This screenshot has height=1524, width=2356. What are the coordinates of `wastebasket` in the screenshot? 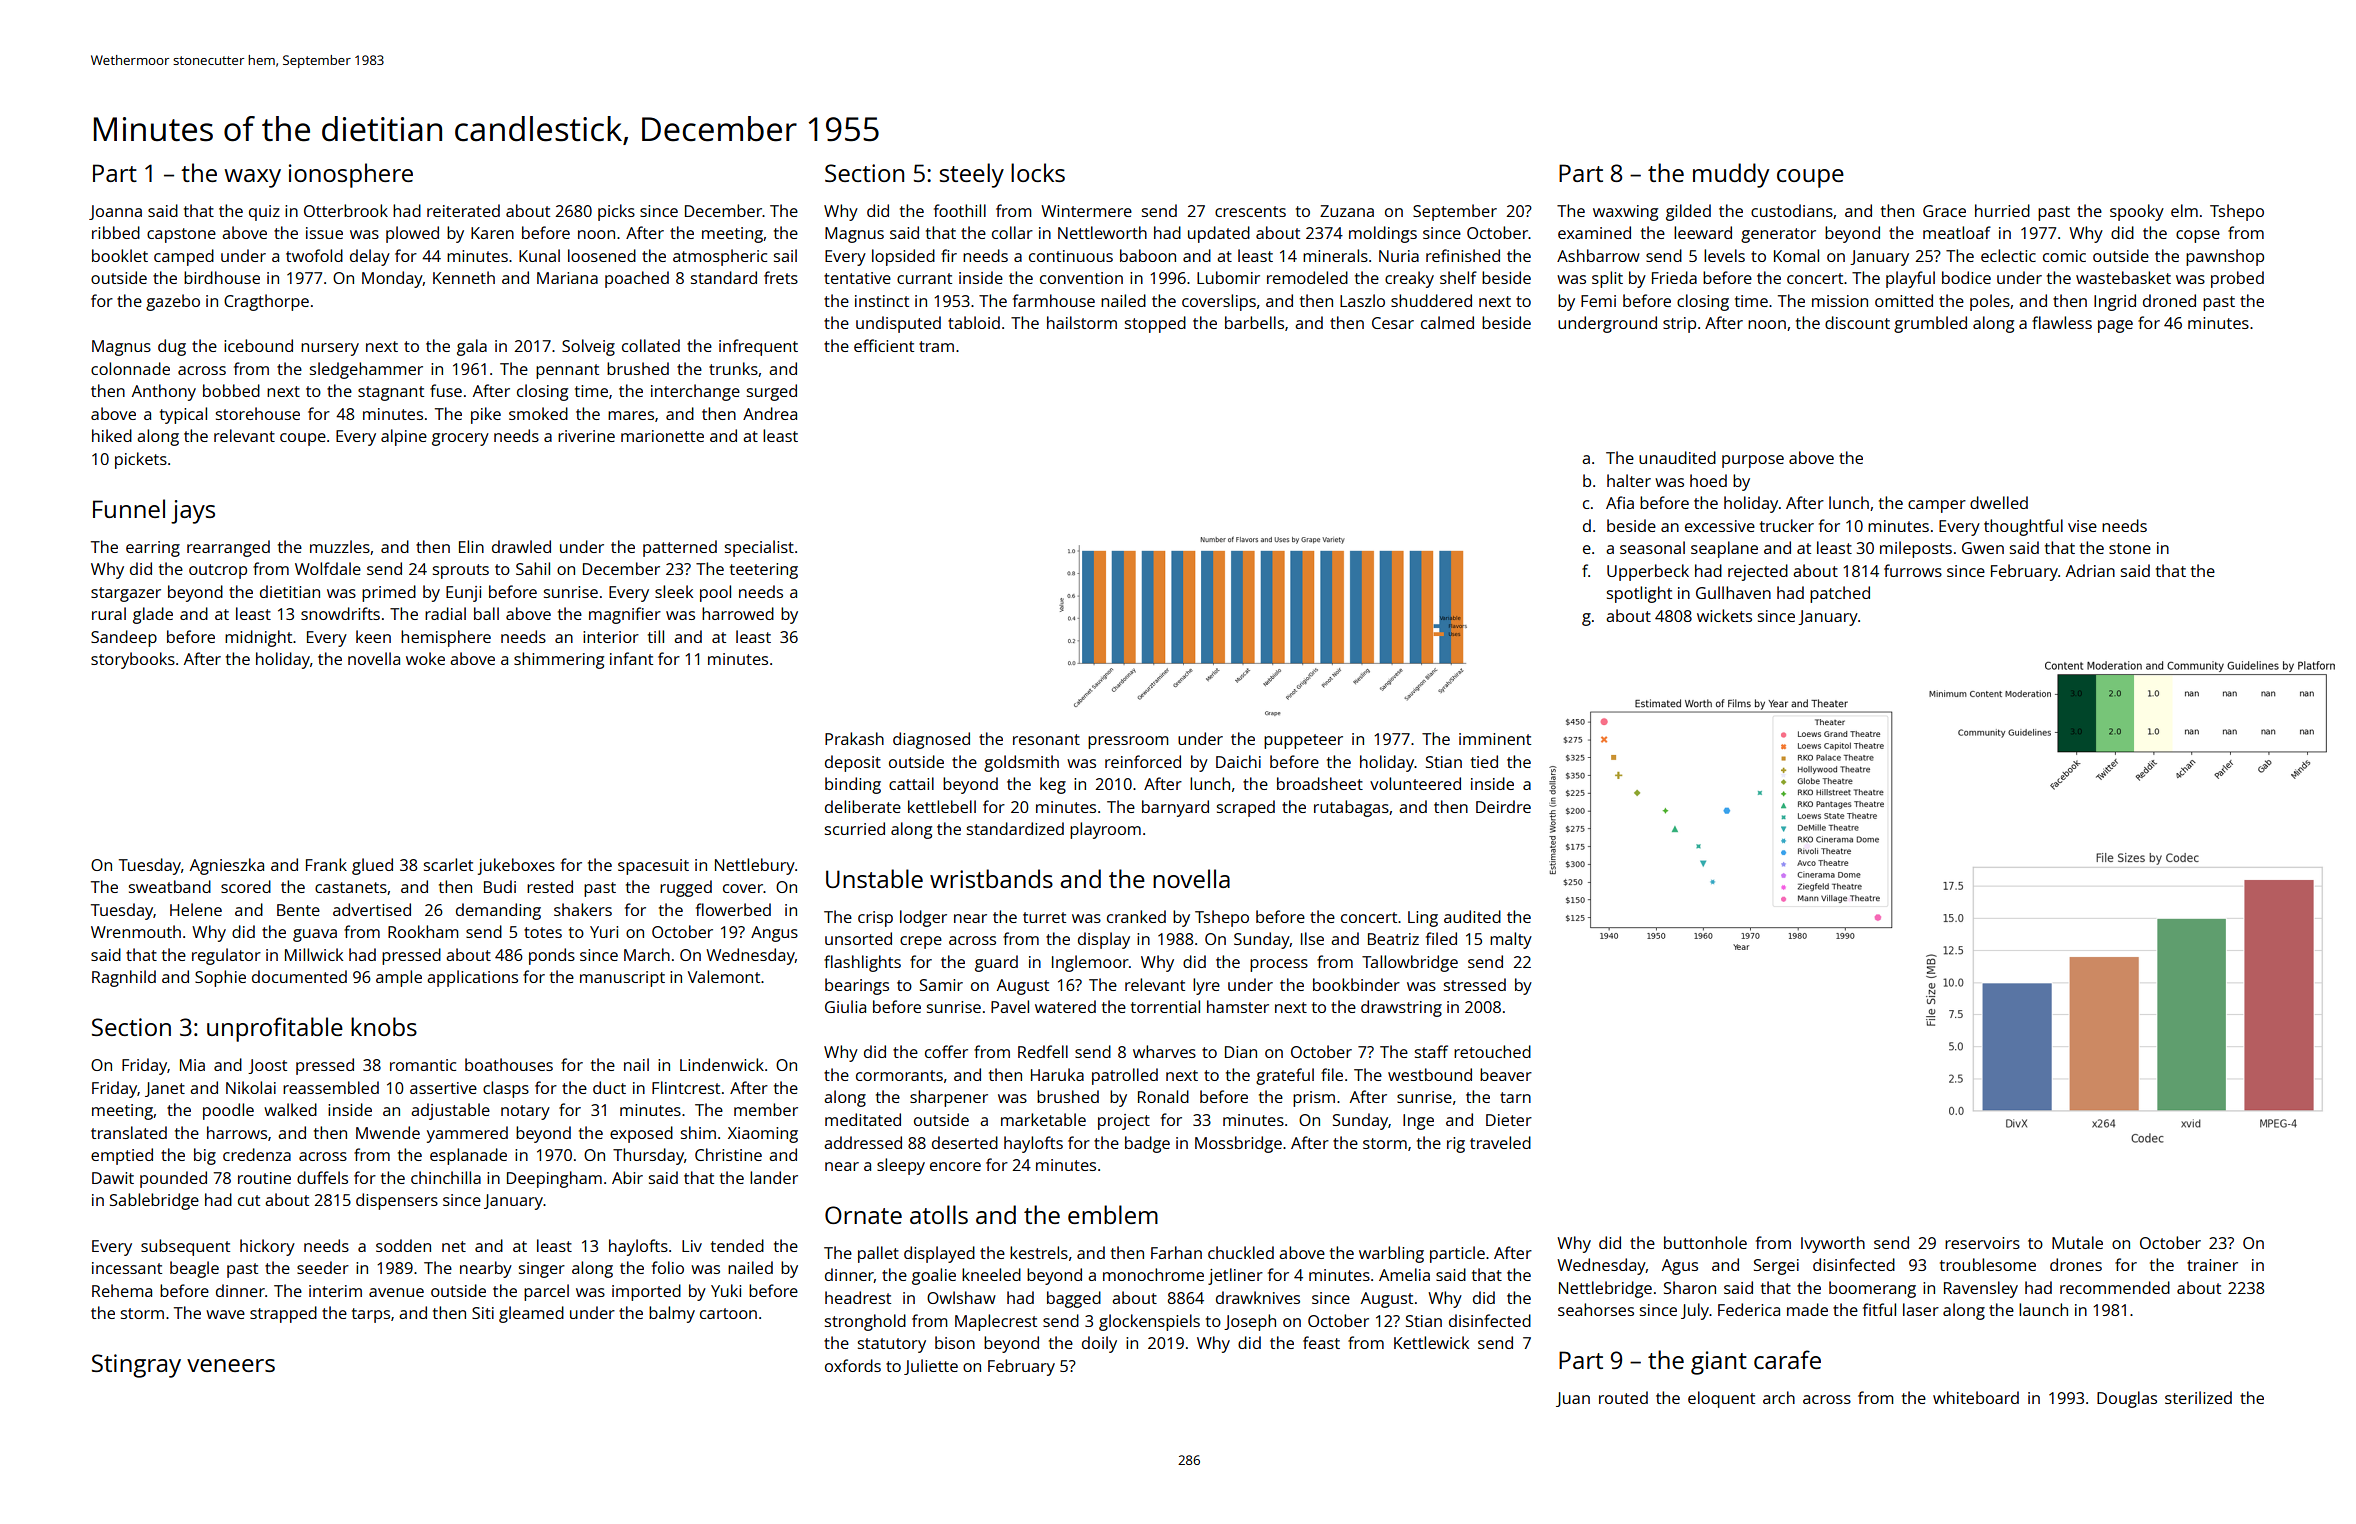 It's located at (2123, 277).
